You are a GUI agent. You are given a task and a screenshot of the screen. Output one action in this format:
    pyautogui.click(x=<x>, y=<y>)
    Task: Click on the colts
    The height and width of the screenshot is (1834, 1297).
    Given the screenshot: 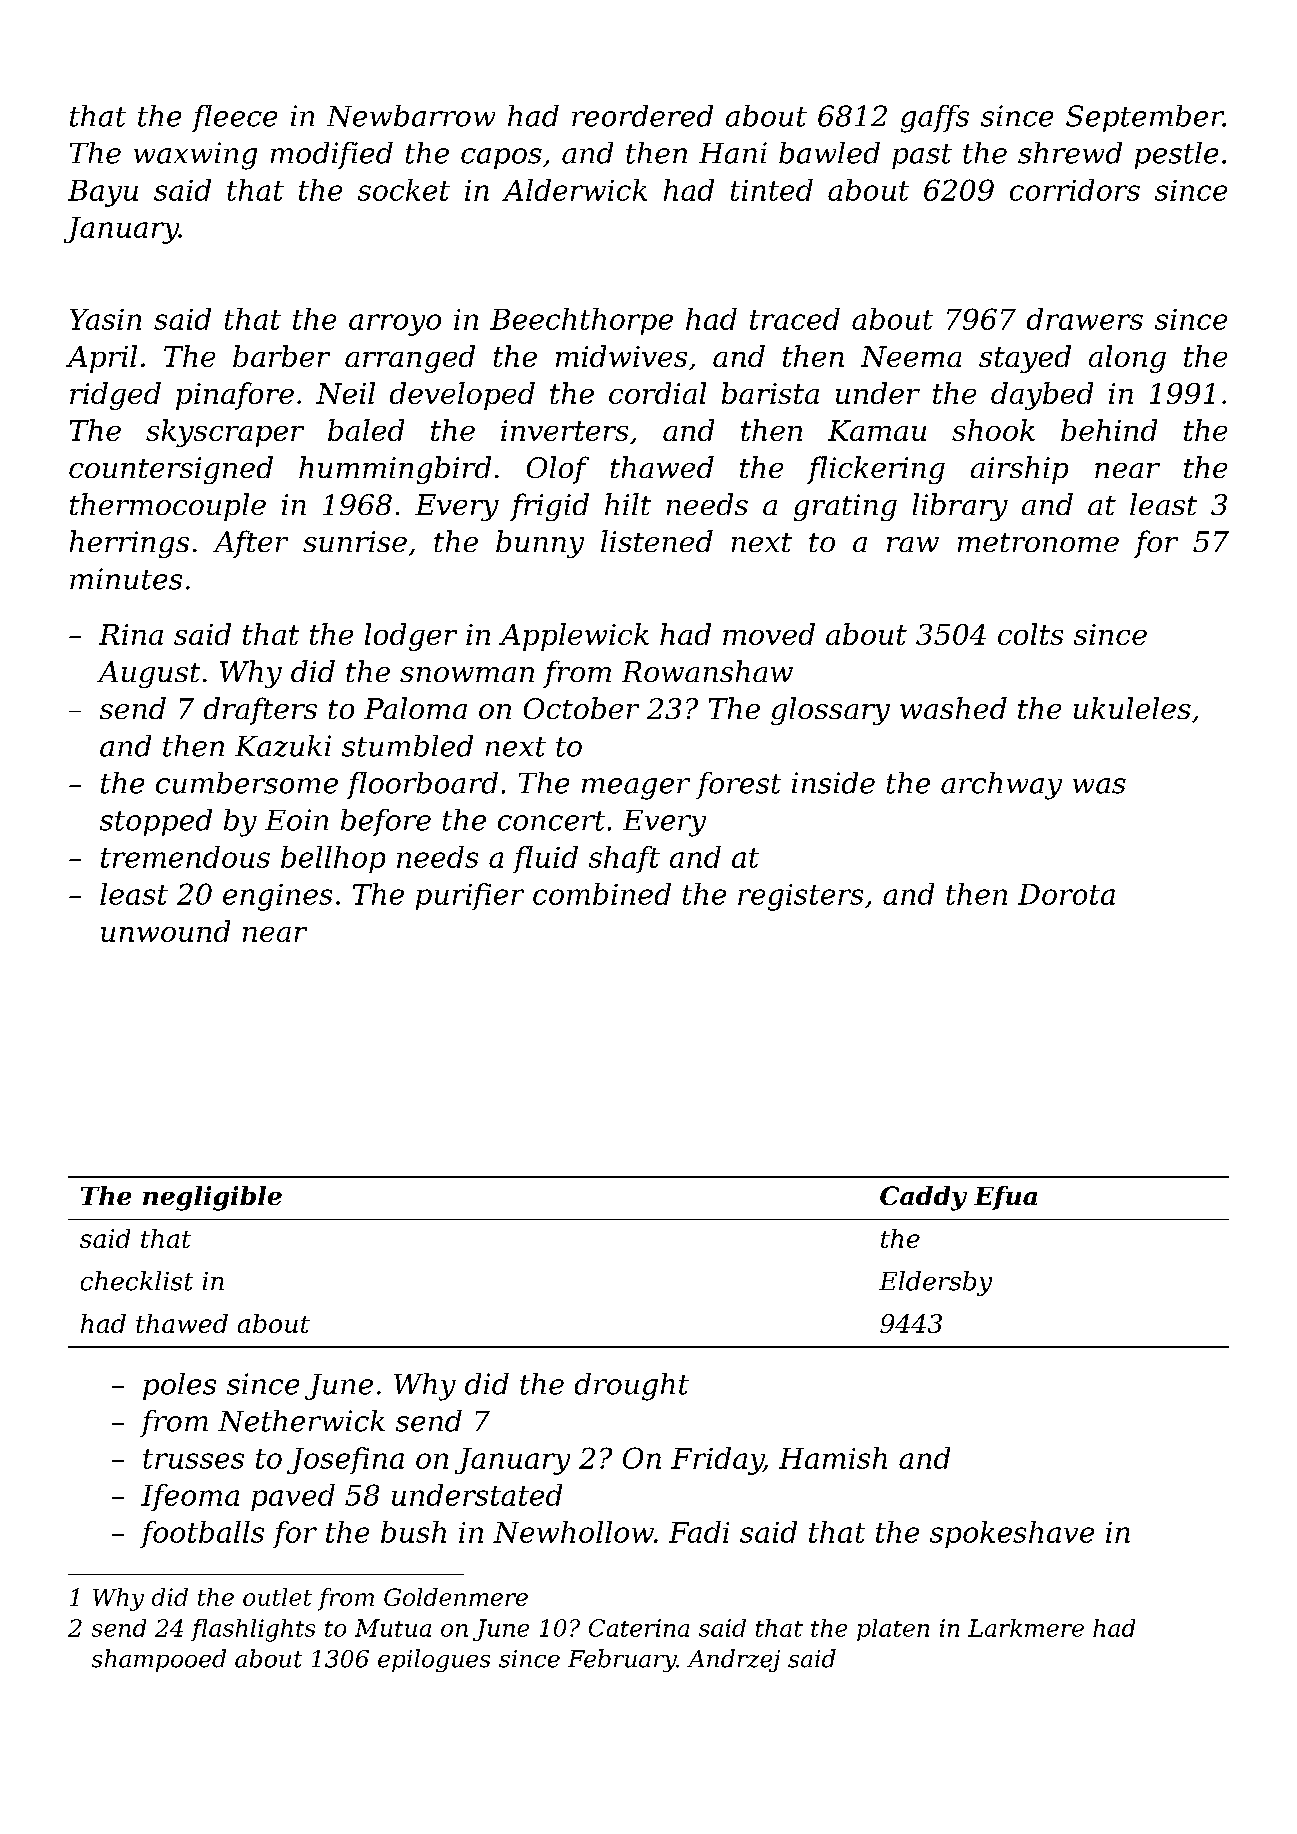 What is the action you would take?
    pyautogui.click(x=1030, y=634)
